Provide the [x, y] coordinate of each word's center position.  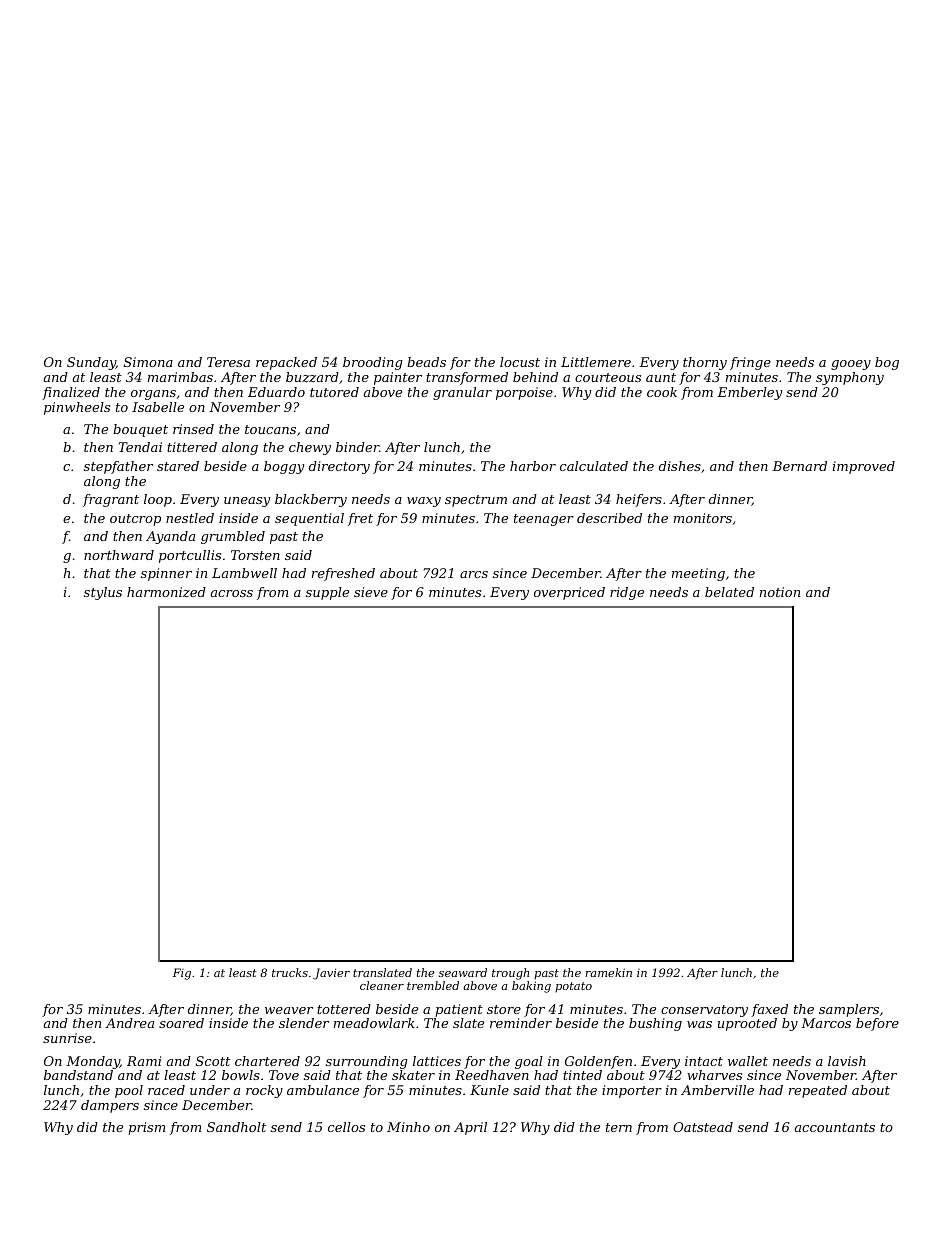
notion [780, 592]
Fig [182, 974]
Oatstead [703, 1127]
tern [619, 1127]
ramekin [608, 972]
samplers [849, 1010]
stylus [103, 593]
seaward [463, 972]
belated [729, 592]
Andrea [129, 1023]
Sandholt [236, 1127]
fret [360, 519]
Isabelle [158, 407]
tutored [334, 392]
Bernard [799, 466]
